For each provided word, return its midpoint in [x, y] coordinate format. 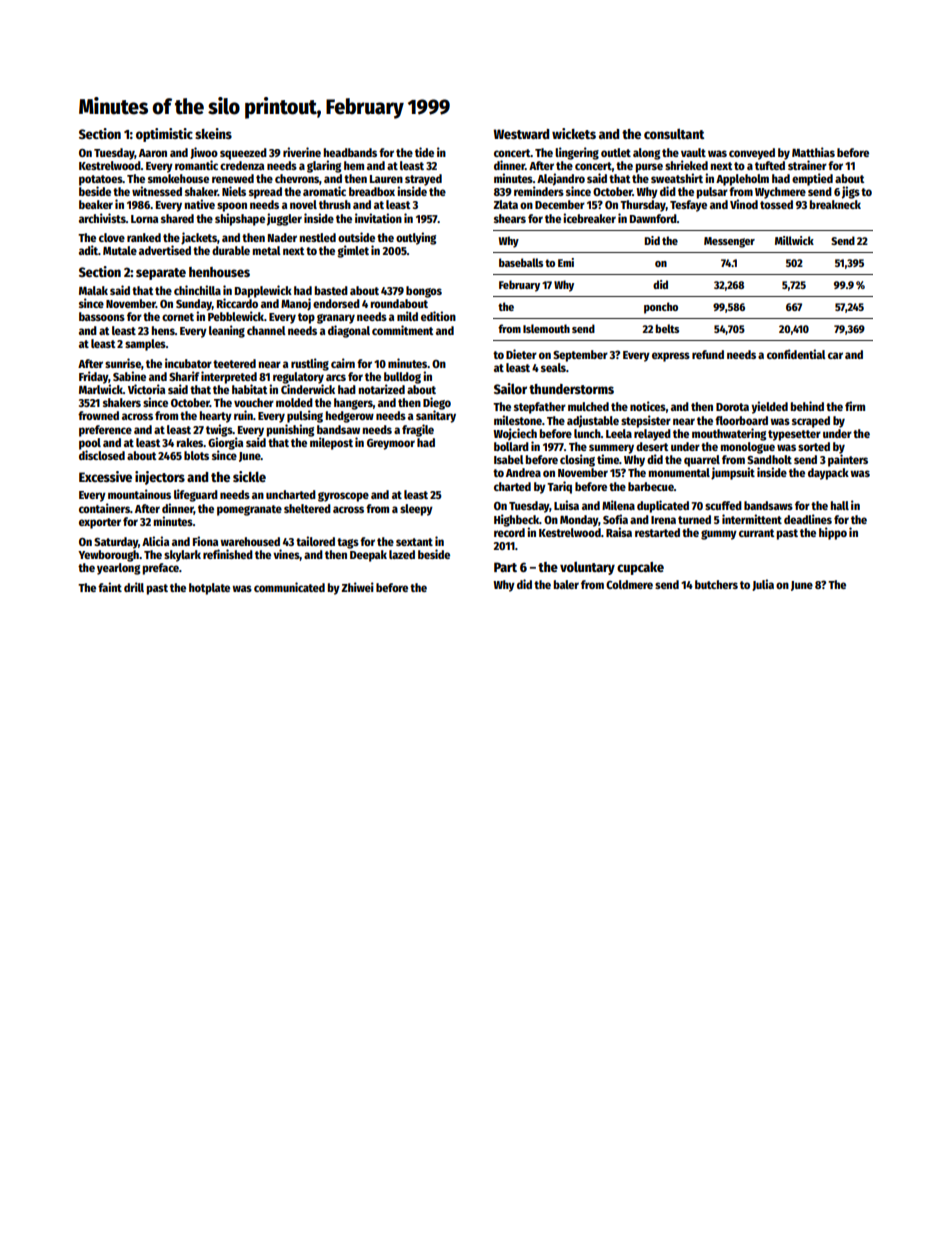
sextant [414, 542]
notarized [381, 389]
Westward [521, 134]
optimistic [164, 135]
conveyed [752, 154]
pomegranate [249, 510]
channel [266, 330]
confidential [796, 354]
